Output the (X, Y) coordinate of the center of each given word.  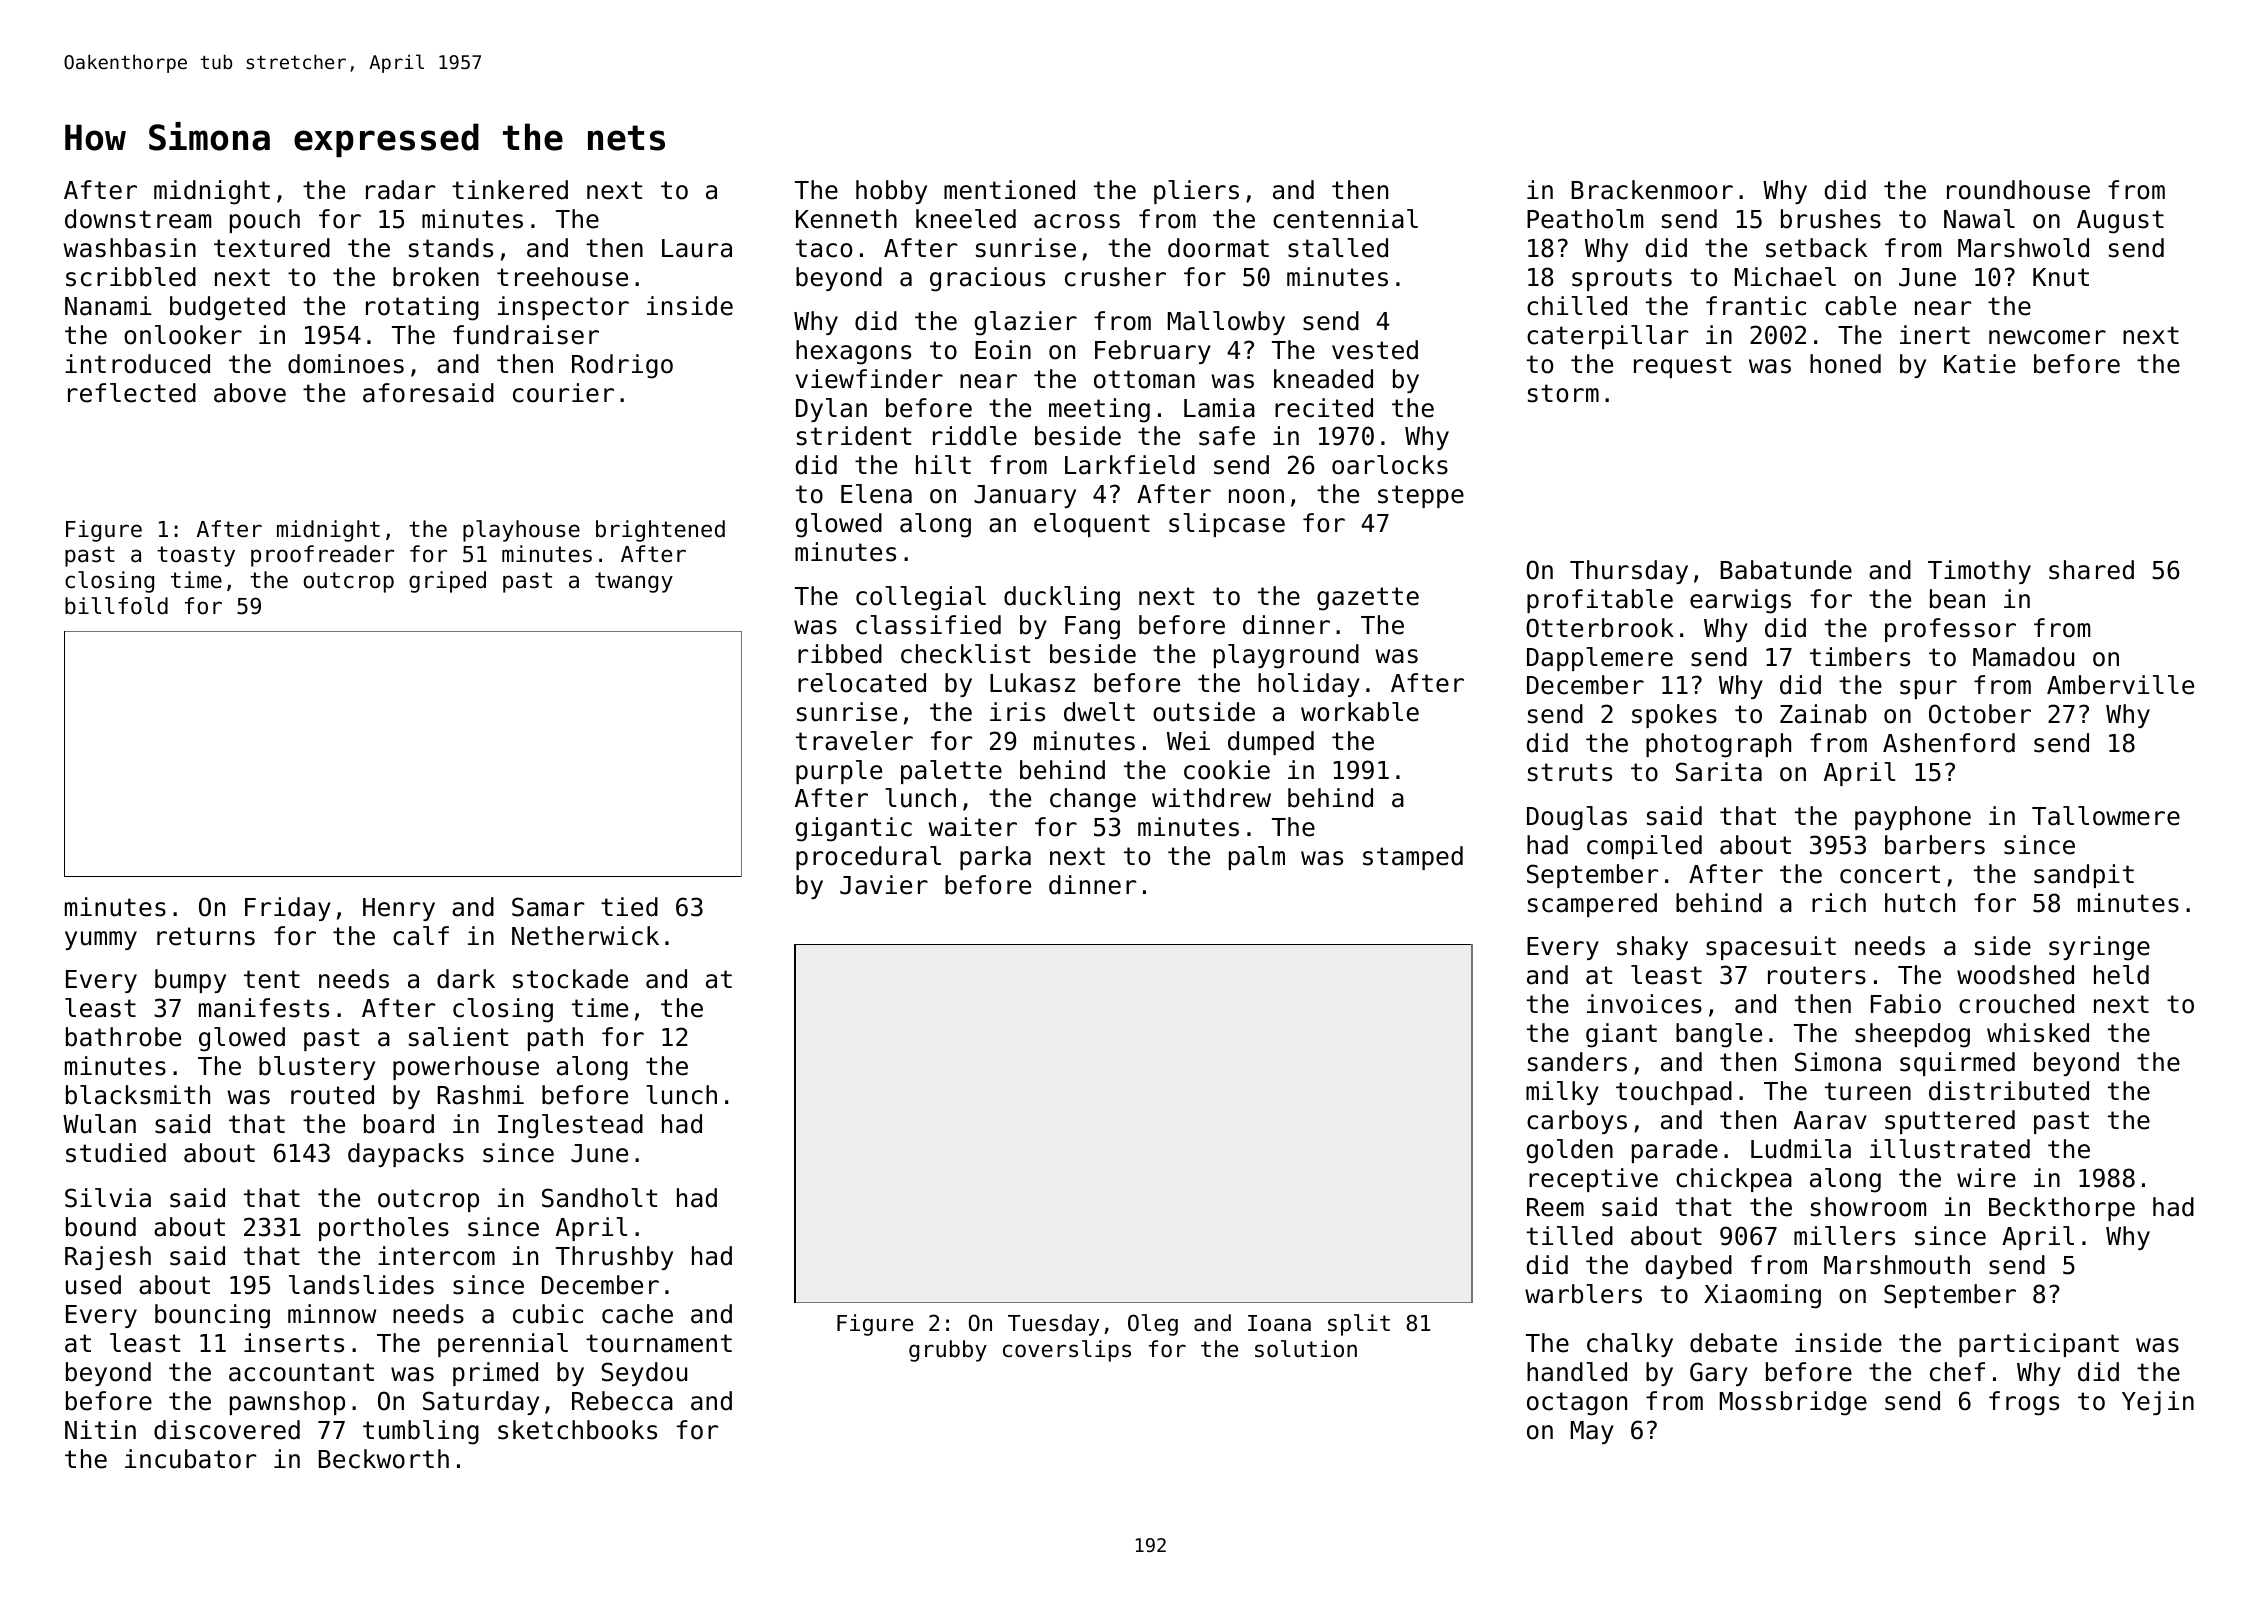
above (250, 393)
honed (1845, 364)
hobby (891, 192)
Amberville (2120, 685)
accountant (301, 1372)
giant (1621, 1035)
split (1359, 1325)
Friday (288, 909)
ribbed (840, 654)
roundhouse (2018, 190)
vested (1375, 350)
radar (400, 190)
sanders (1577, 1062)
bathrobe (123, 1037)
